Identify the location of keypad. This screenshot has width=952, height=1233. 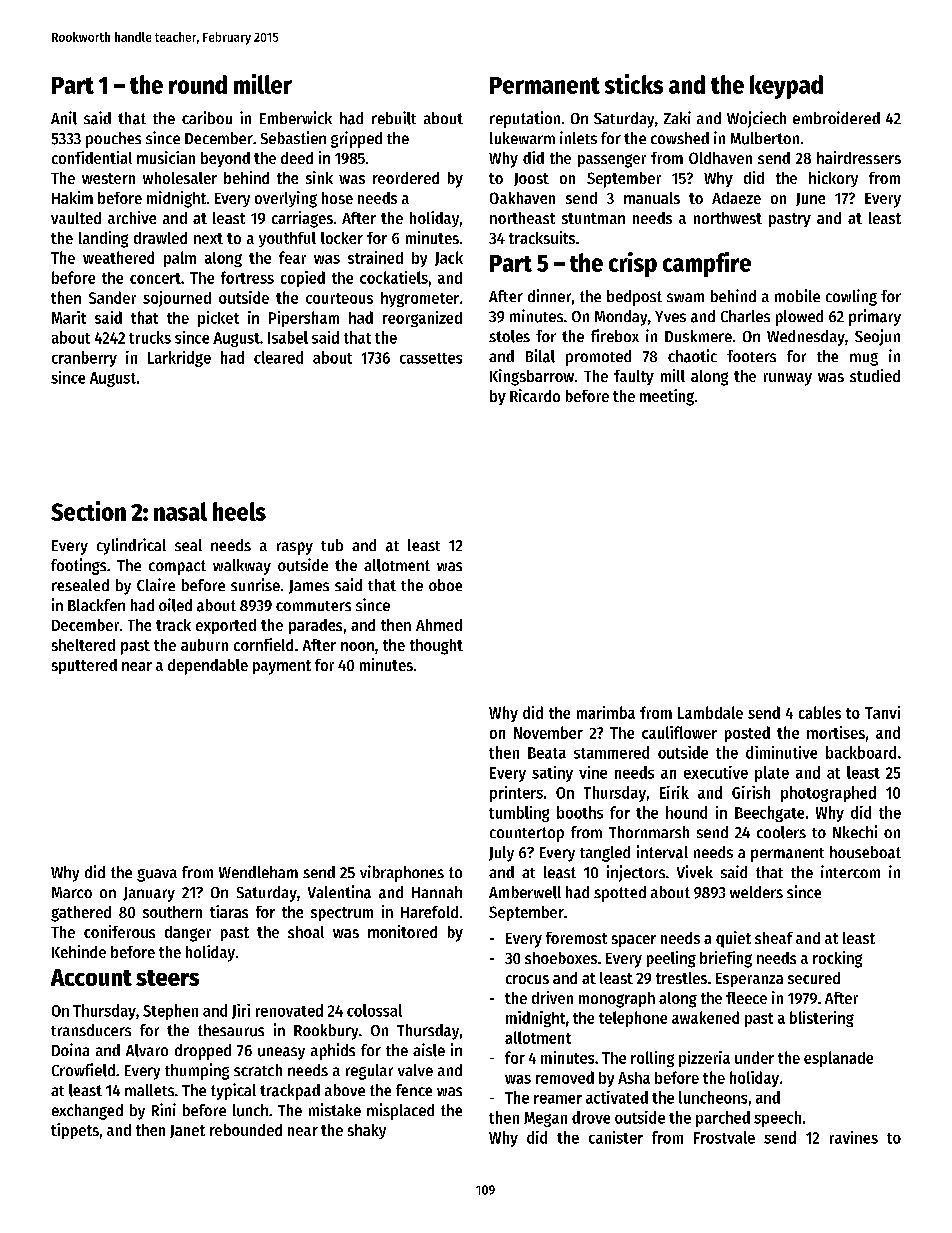
(786, 87).
